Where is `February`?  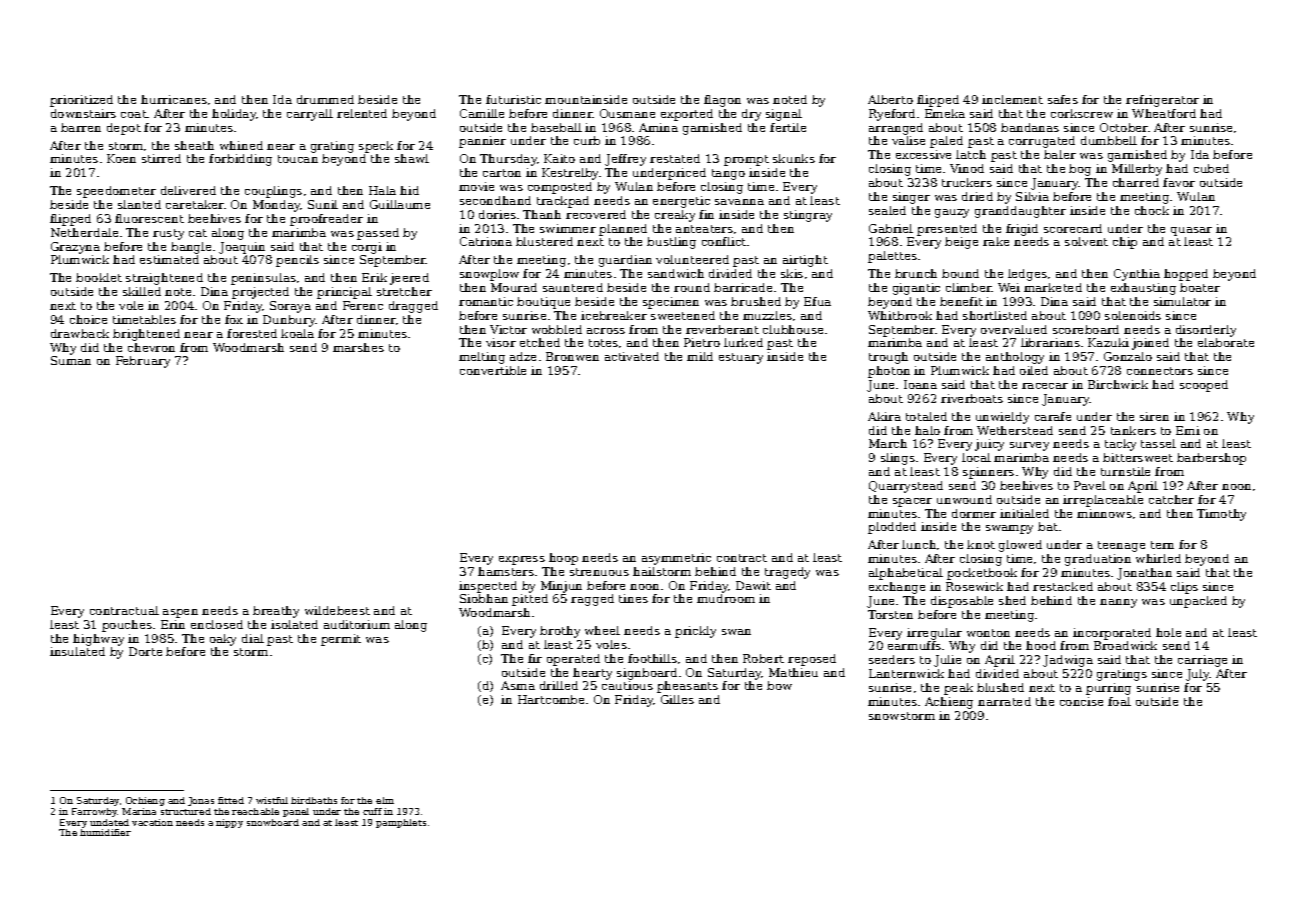
February is located at coordinates (143, 362).
